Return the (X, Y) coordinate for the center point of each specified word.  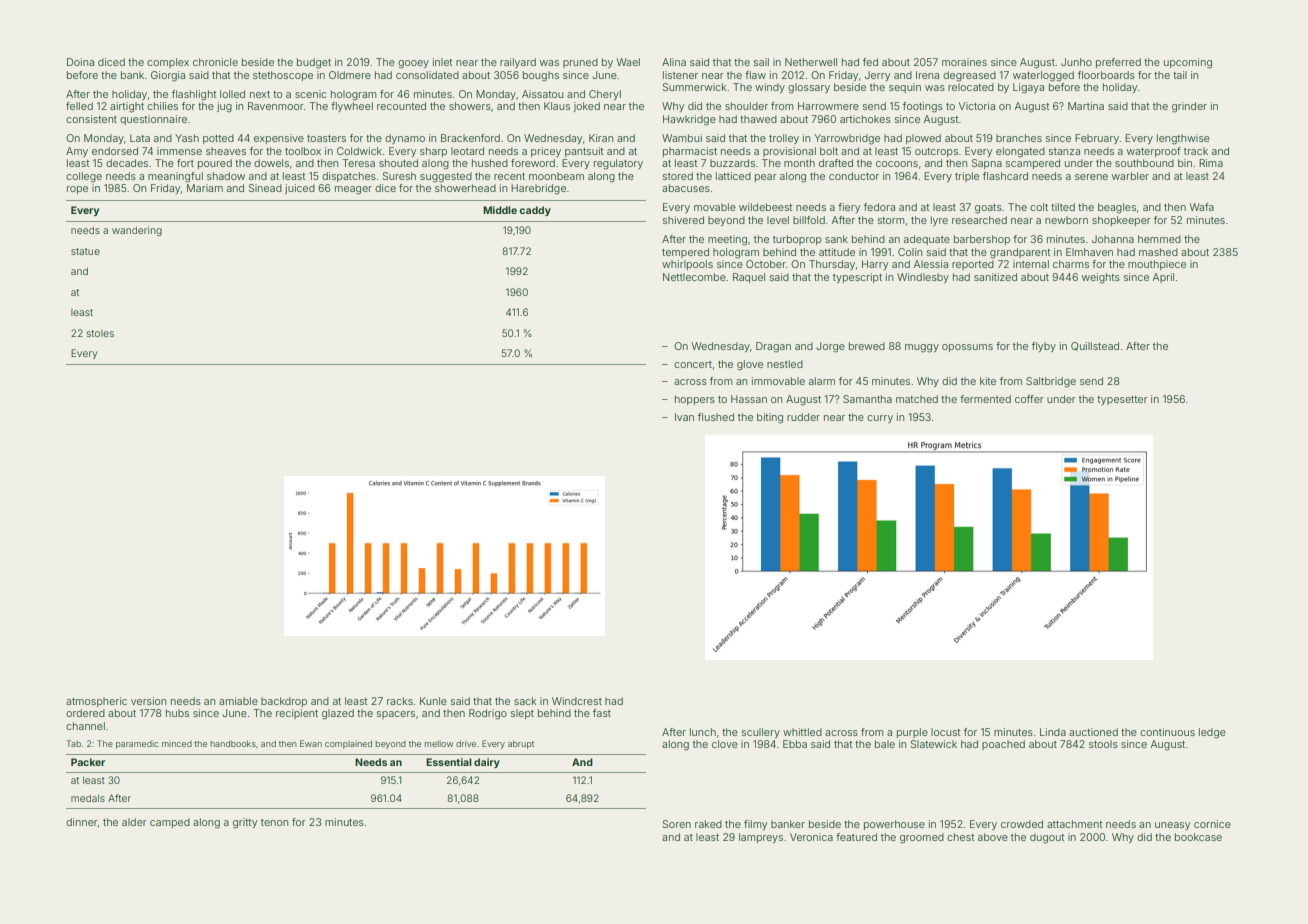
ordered (85, 713)
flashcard (1005, 176)
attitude (837, 252)
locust (945, 732)
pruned (580, 63)
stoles (100, 333)
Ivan (684, 417)
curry (880, 419)
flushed (716, 417)
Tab (73, 743)
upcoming (1188, 63)
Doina (80, 62)
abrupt (521, 744)
